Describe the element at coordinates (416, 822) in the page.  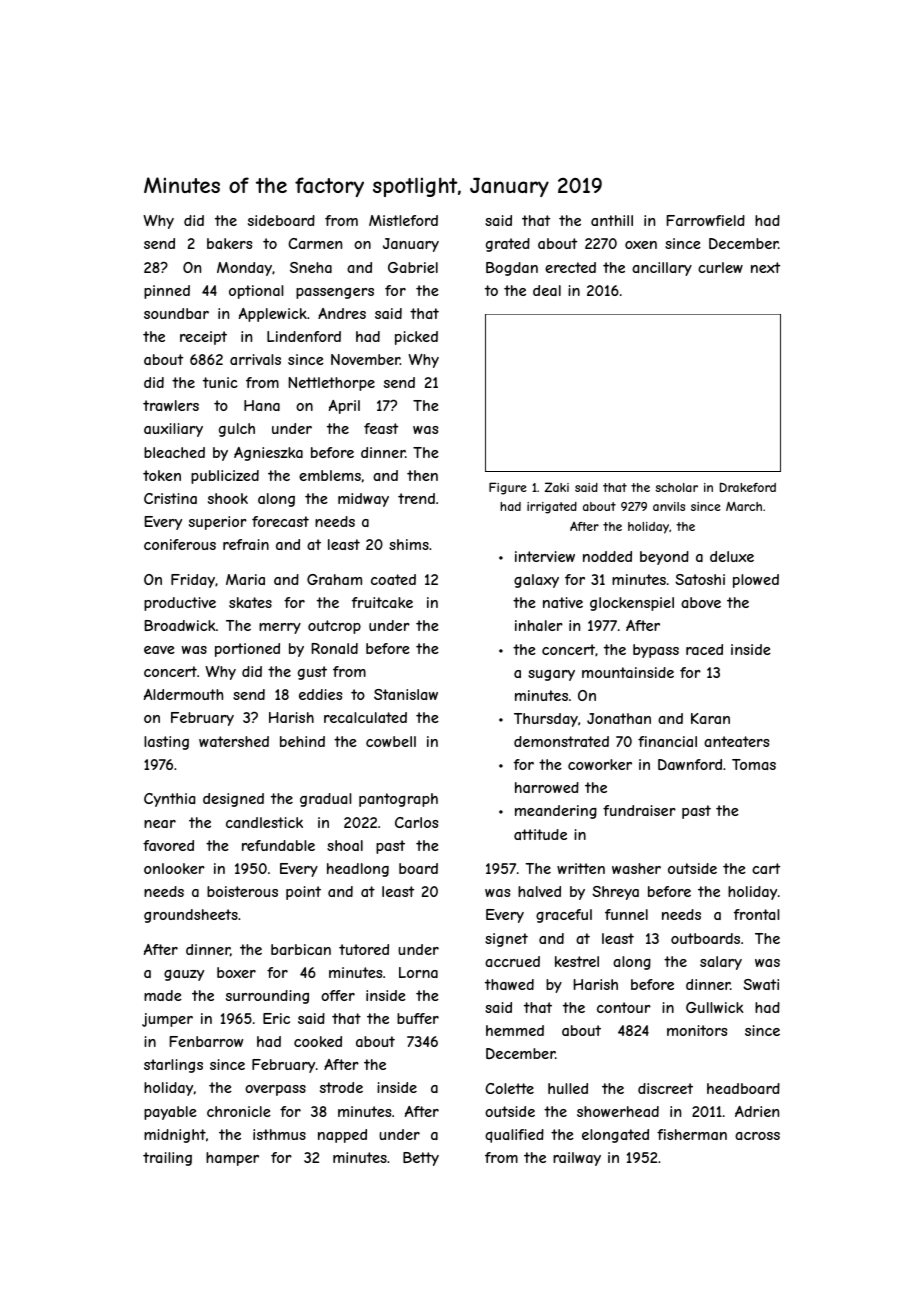
I see `Carlos` at that location.
